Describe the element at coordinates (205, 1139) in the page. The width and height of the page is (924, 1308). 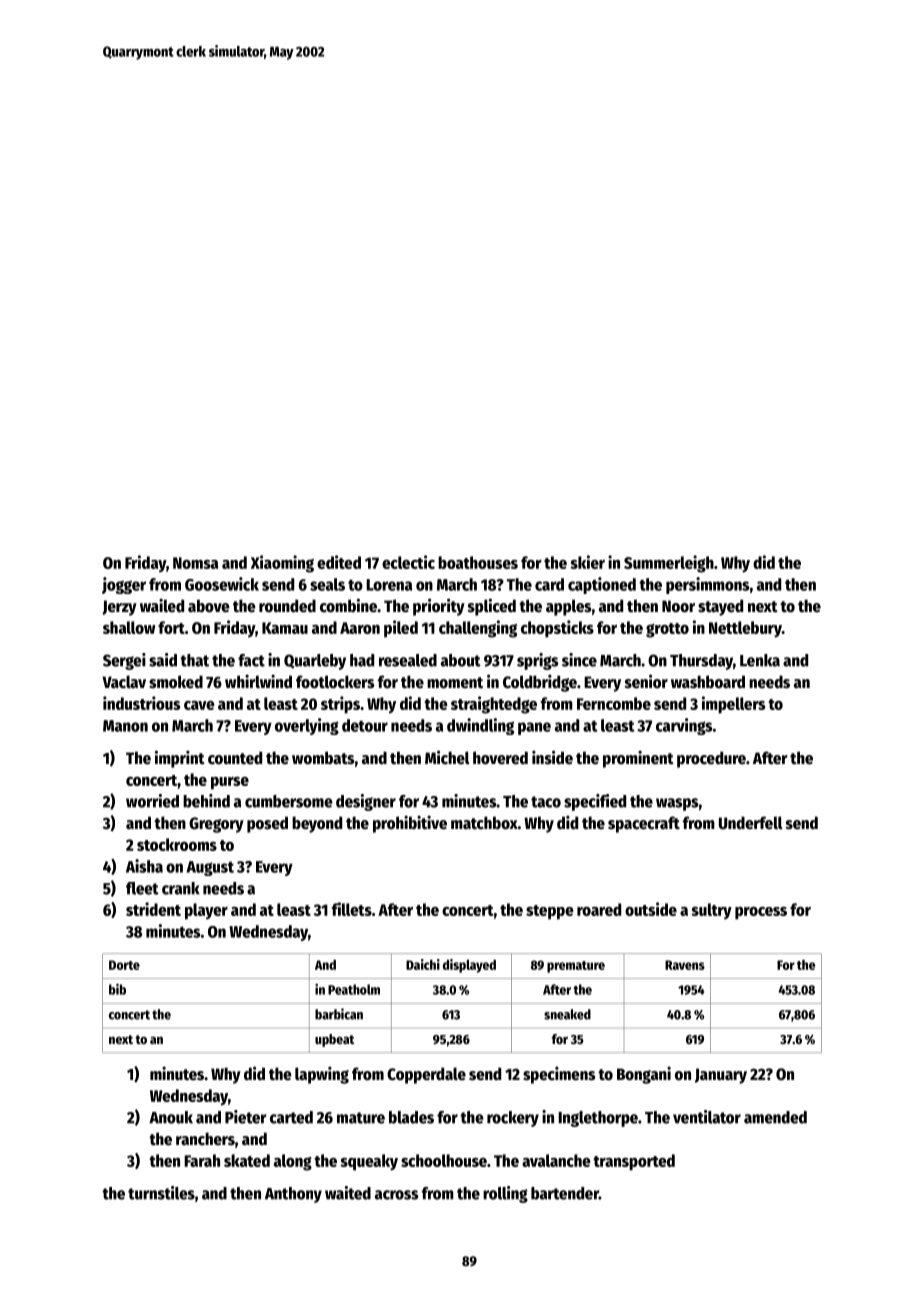
I see `ranchers` at that location.
